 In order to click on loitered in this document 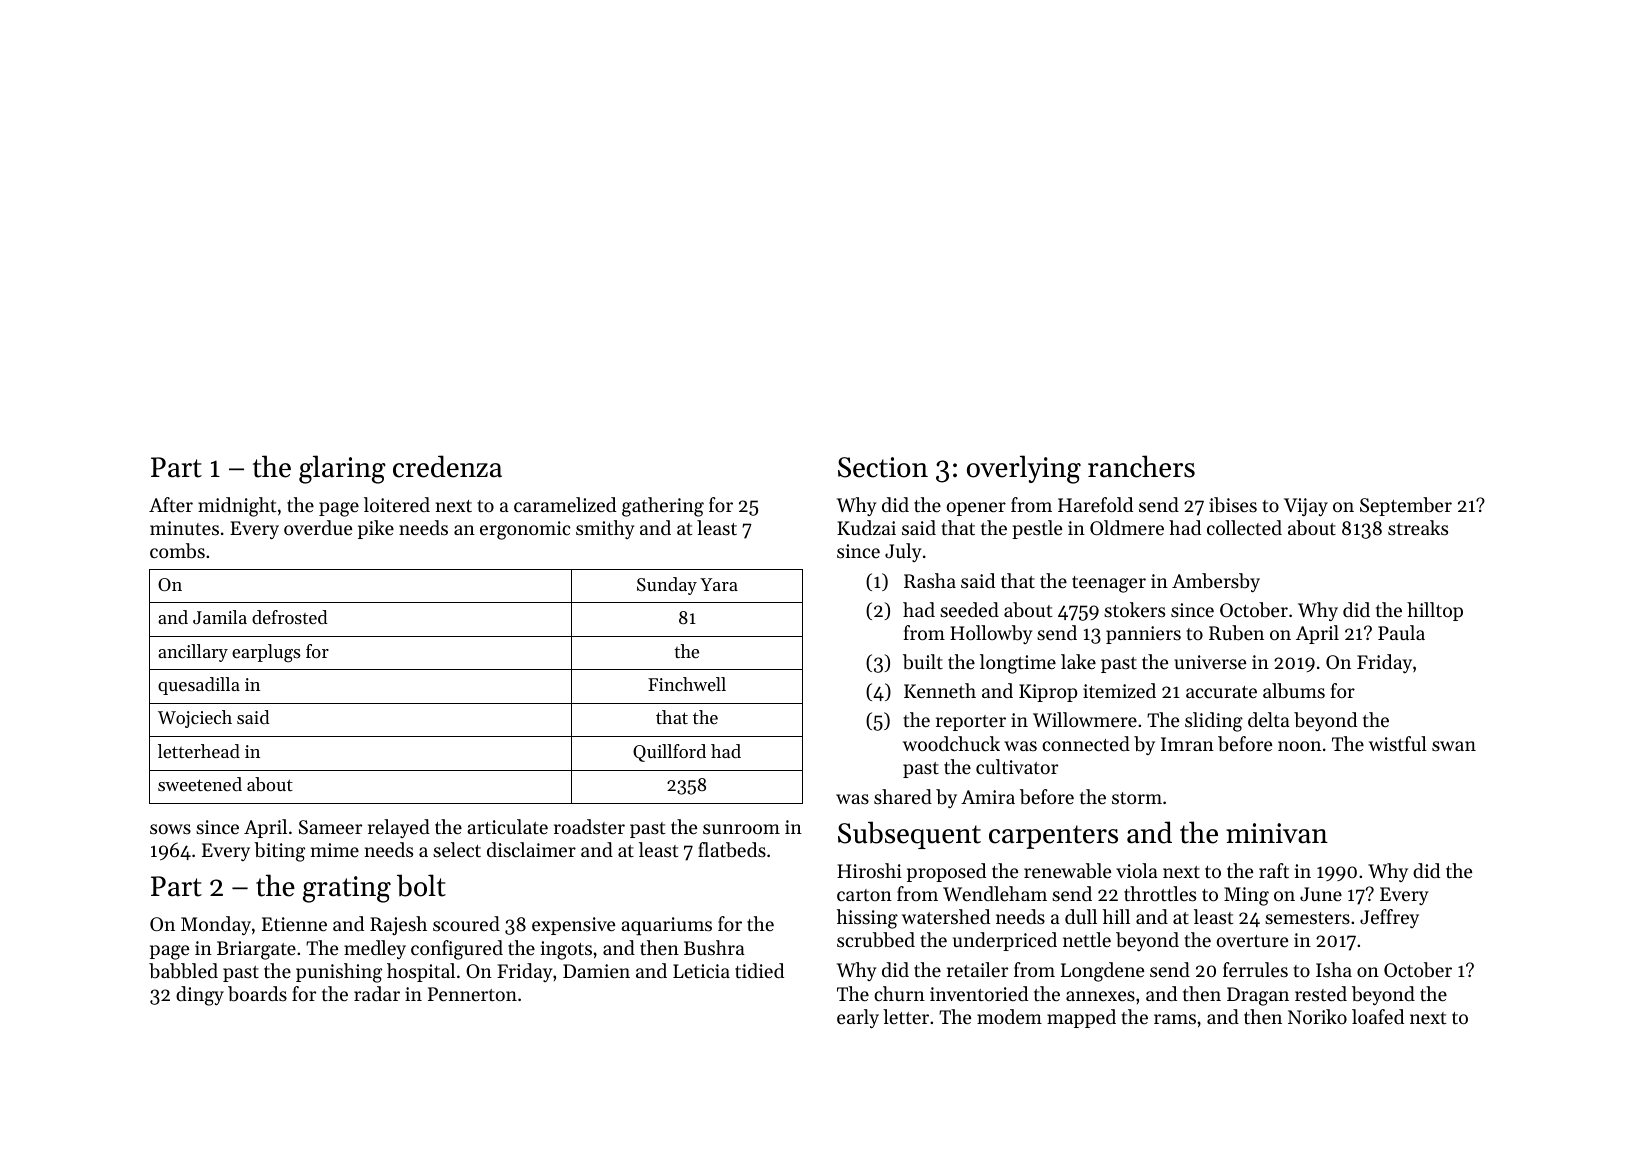, I will do `click(397, 504)`.
